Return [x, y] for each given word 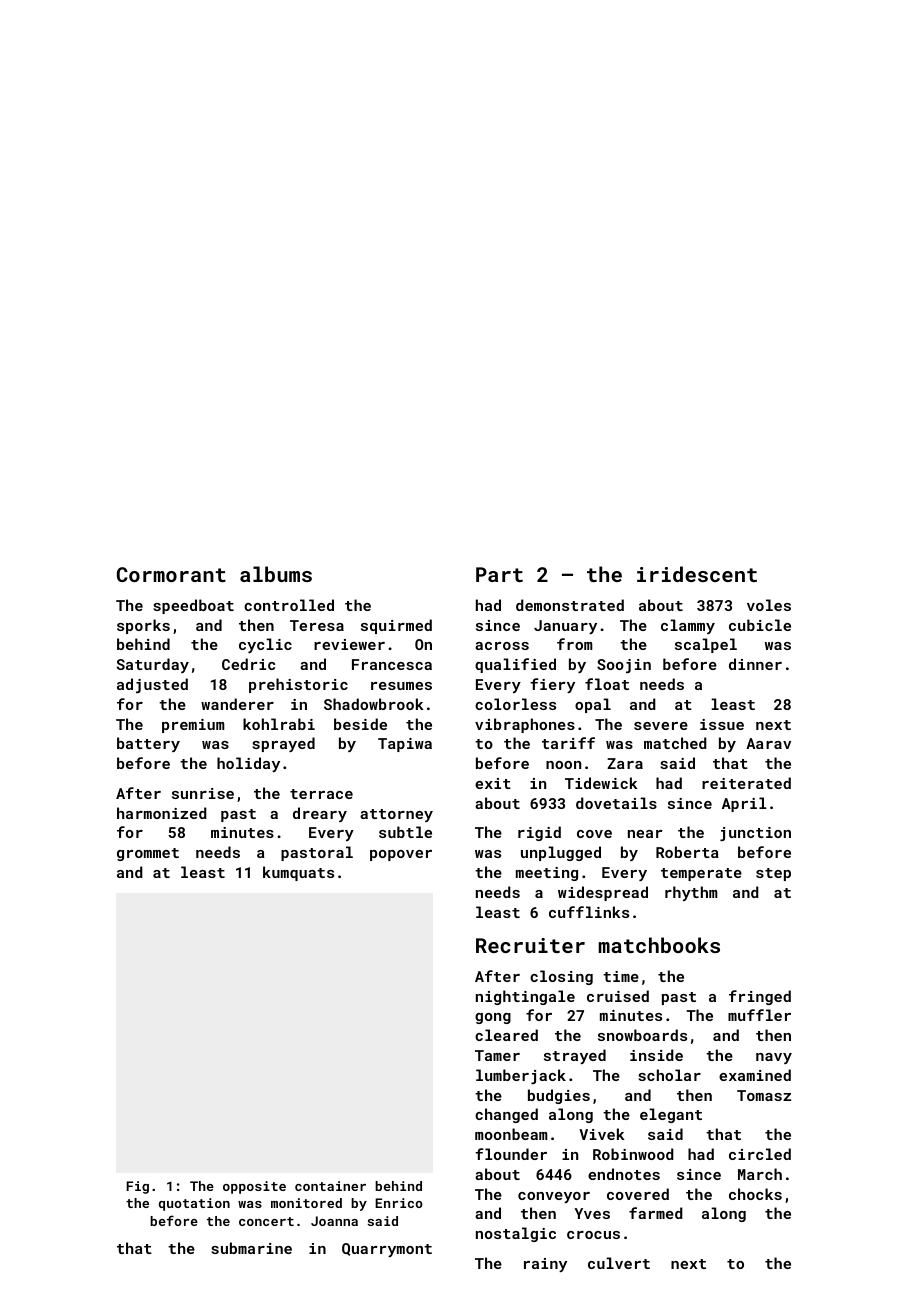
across [502, 646]
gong [493, 1018]
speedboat [193, 606]
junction [755, 834]
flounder [511, 1154]
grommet [148, 854]
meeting [547, 874]
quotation [194, 1204]
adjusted [152, 685]
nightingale [525, 997]
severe [661, 726]
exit [493, 783]
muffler [759, 1015]
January [565, 627]
